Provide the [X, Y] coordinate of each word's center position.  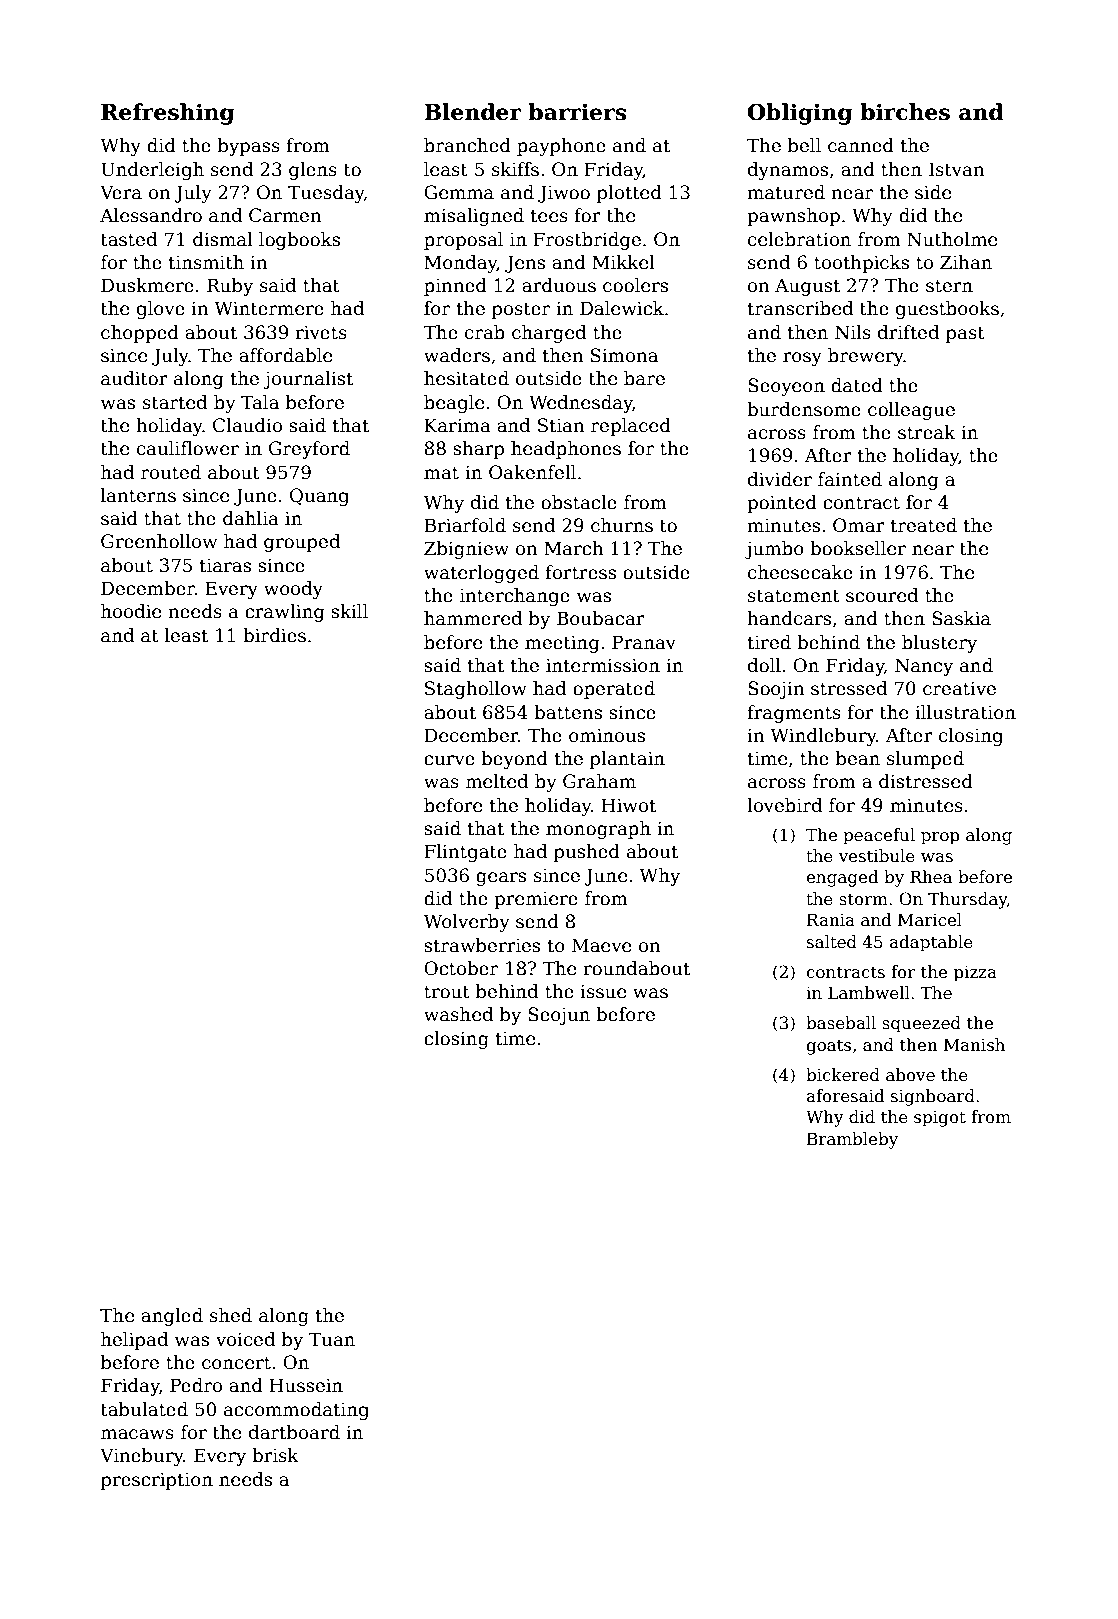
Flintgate [465, 853]
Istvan [957, 169]
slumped [925, 760]
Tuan [332, 1339]
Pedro [196, 1385]
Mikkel [623, 262]
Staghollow [476, 690]
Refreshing [167, 114]
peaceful [879, 836]
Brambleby [852, 1140]
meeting [562, 644]
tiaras [225, 566]
